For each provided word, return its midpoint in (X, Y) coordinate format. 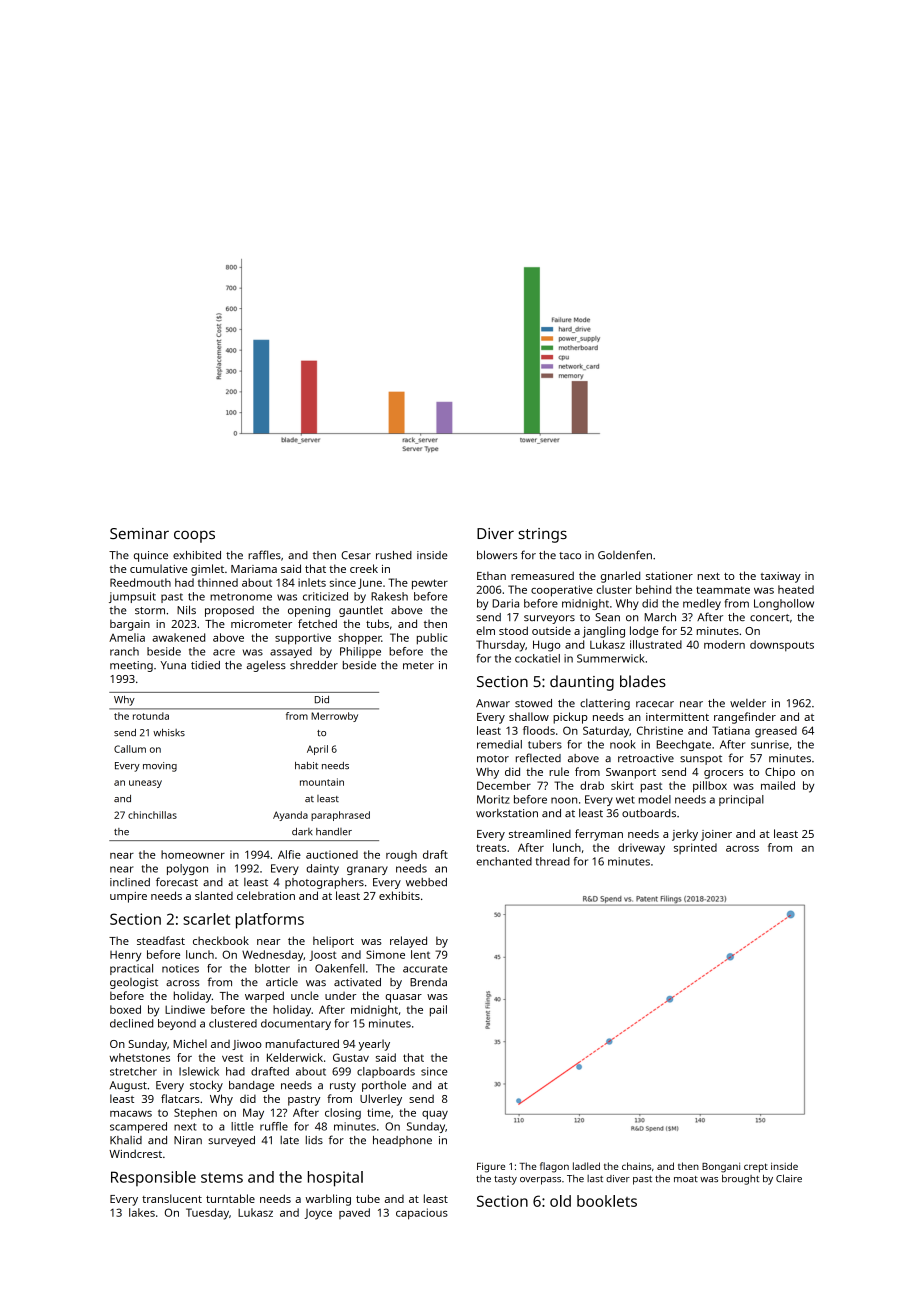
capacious (422, 1214)
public (432, 639)
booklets (607, 1201)
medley (702, 604)
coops (194, 536)
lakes (142, 1212)
